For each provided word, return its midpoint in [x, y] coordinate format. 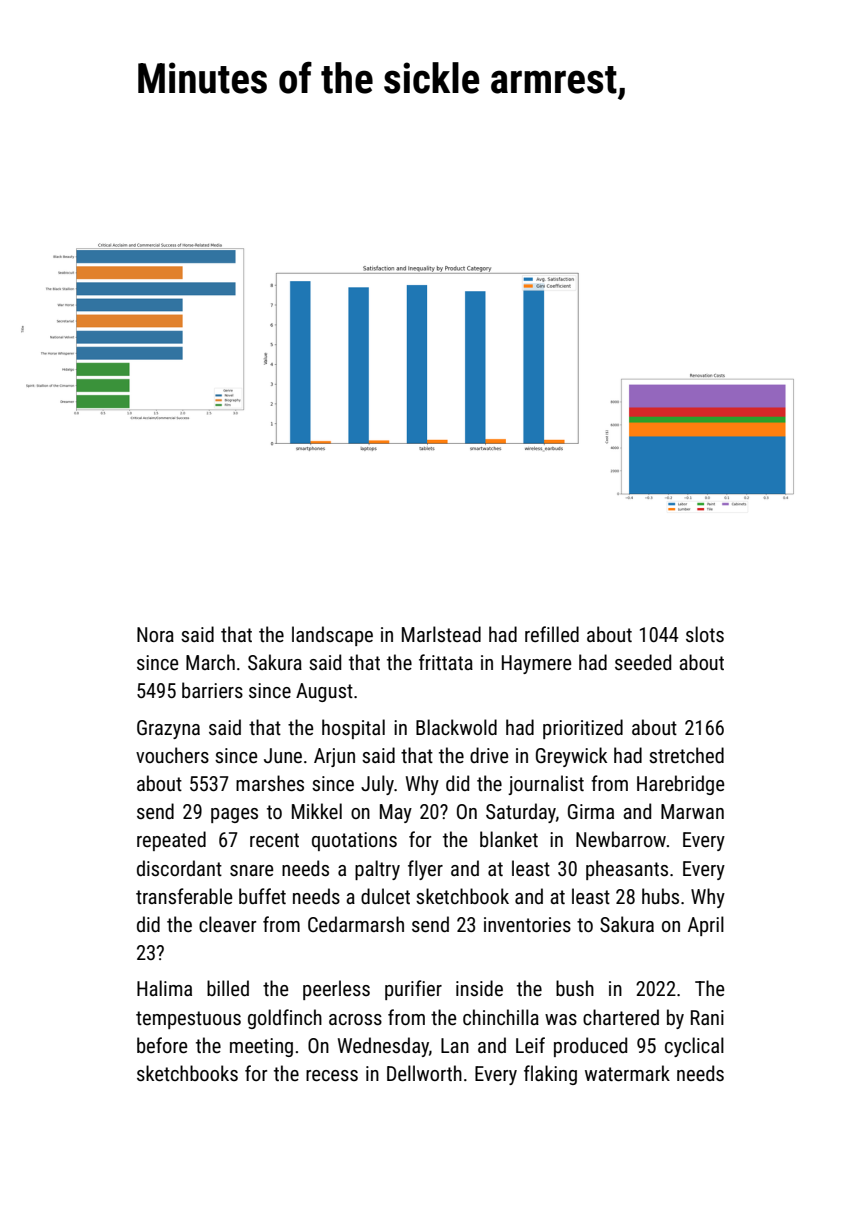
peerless [336, 990]
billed [228, 988]
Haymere [536, 664]
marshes [270, 783]
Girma [591, 811]
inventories [527, 924]
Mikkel [317, 811]
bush [575, 988]
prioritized [583, 729]
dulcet [385, 896]
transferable [184, 896]
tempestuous [188, 1020]
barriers [212, 690]
